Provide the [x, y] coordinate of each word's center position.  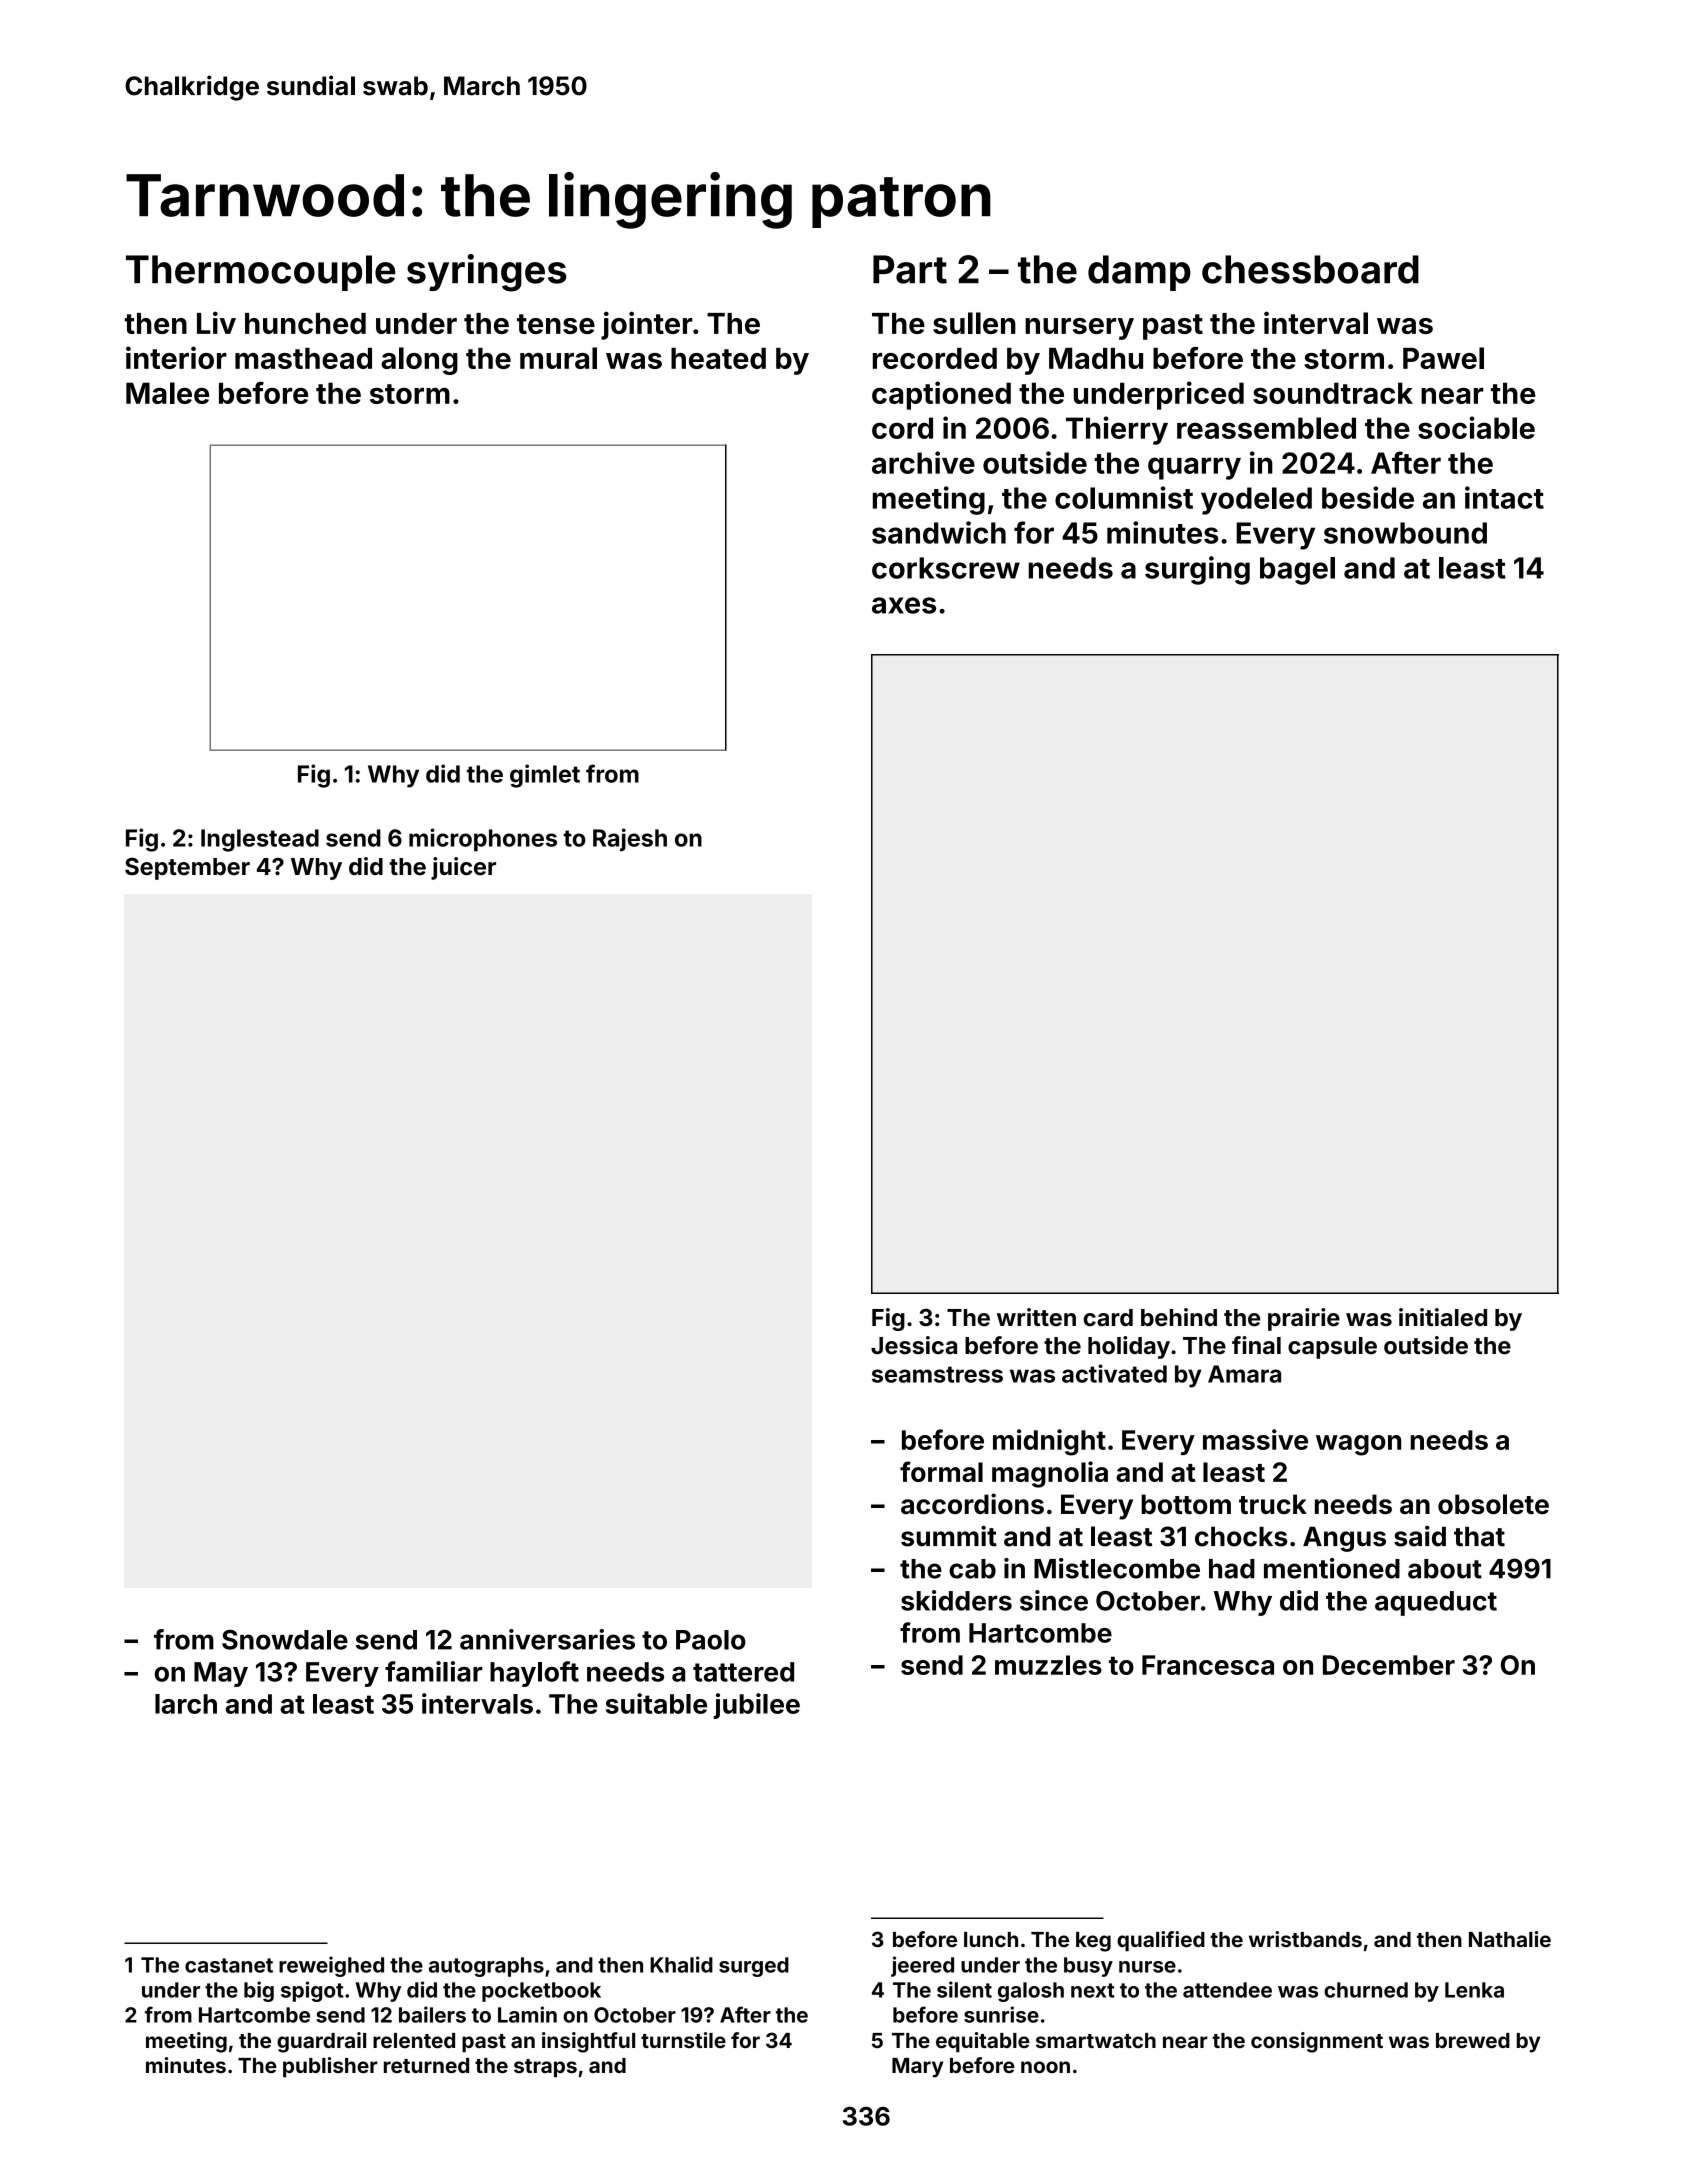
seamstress [937, 1374]
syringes [487, 273]
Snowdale [285, 1639]
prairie [1304, 1319]
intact [1504, 497]
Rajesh [630, 840]
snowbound [1405, 533]
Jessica [914, 1345]
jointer [647, 325]
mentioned [1332, 1568]
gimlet [545, 776]
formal [941, 1471]
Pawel [1443, 358]
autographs [486, 1967]
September [187, 868]
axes [904, 605]
